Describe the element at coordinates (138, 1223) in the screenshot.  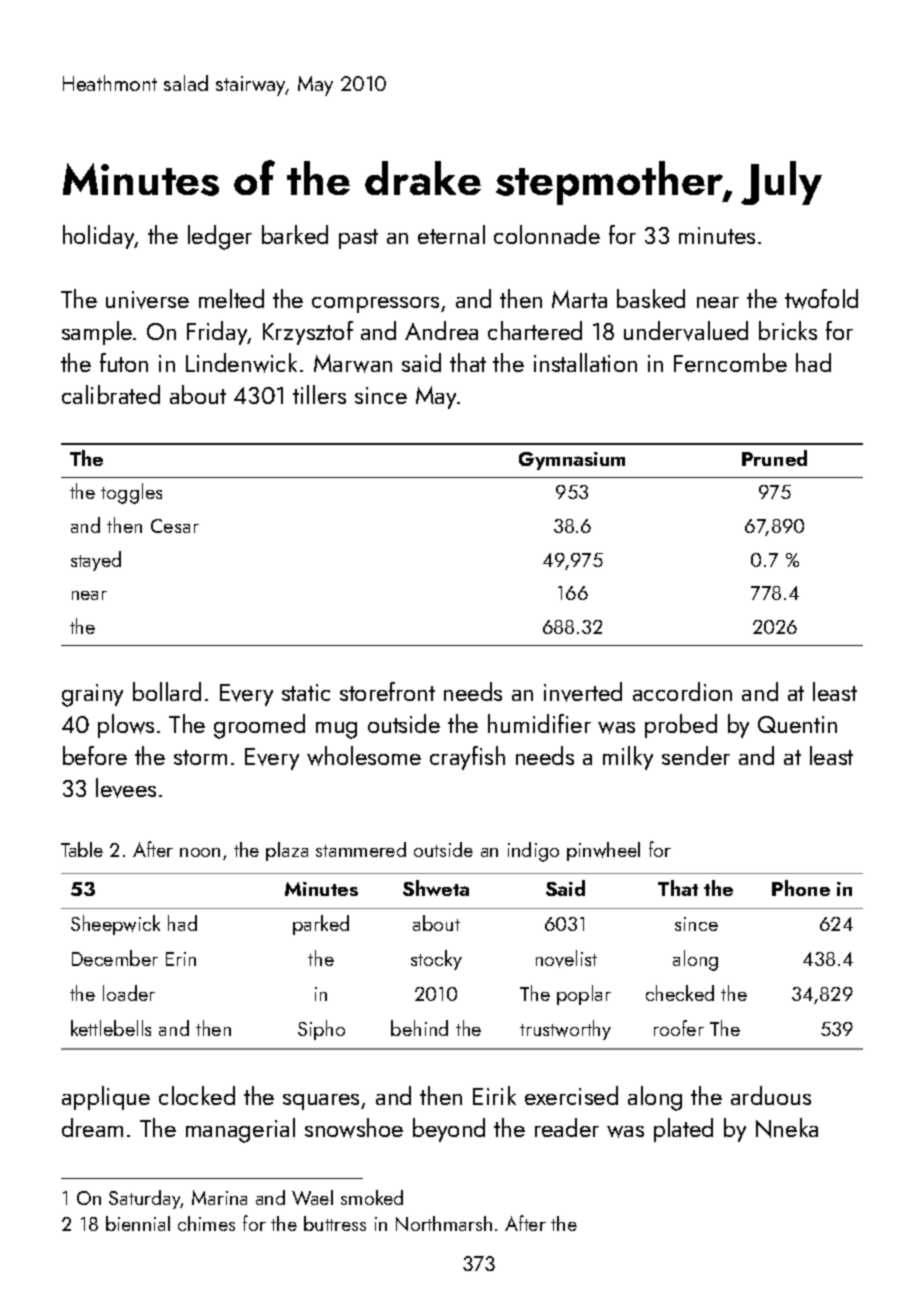
I see `biennial` at that location.
